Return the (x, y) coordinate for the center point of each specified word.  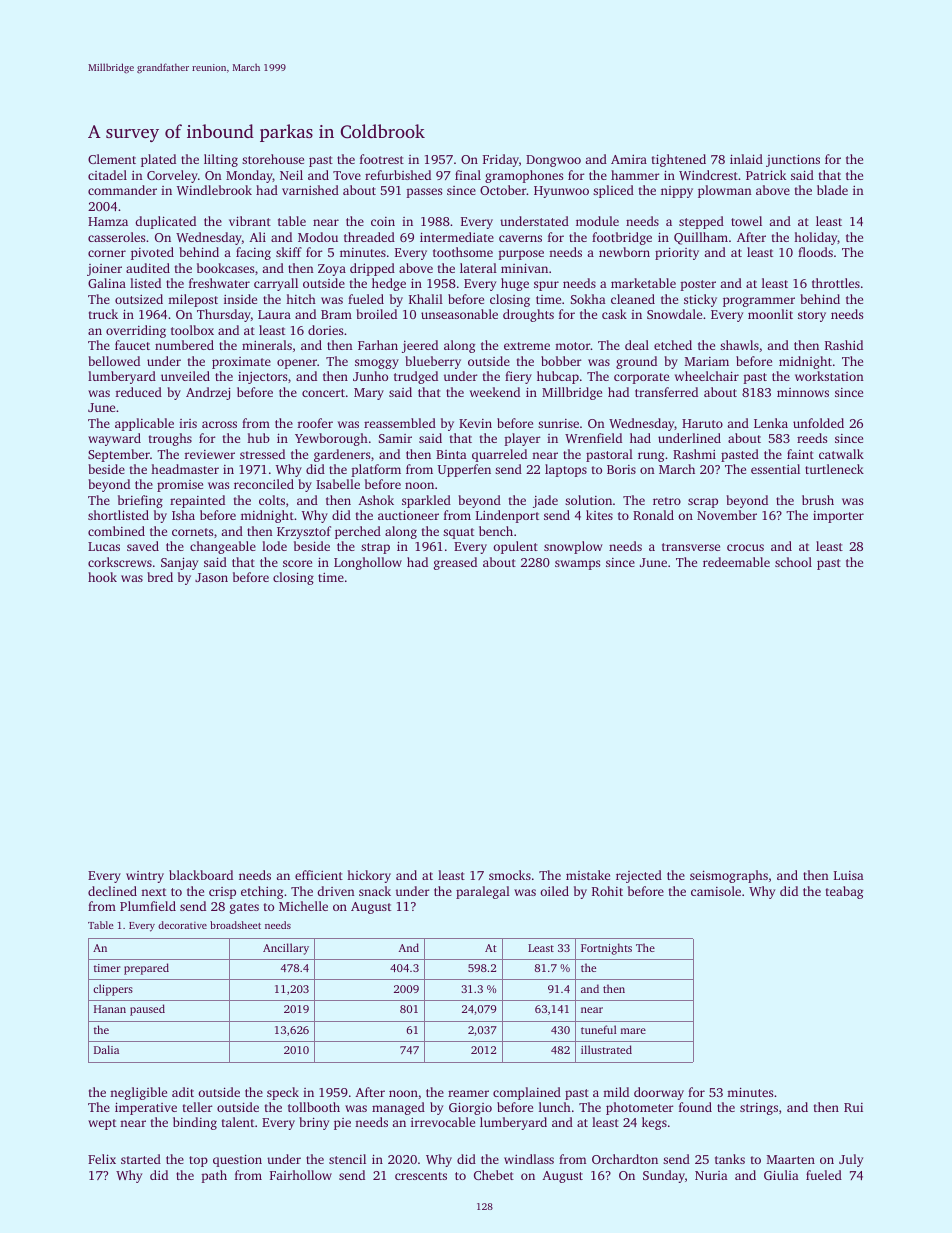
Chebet (494, 1175)
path (214, 1176)
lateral (478, 268)
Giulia (781, 1175)
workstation (829, 376)
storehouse (273, 159)
